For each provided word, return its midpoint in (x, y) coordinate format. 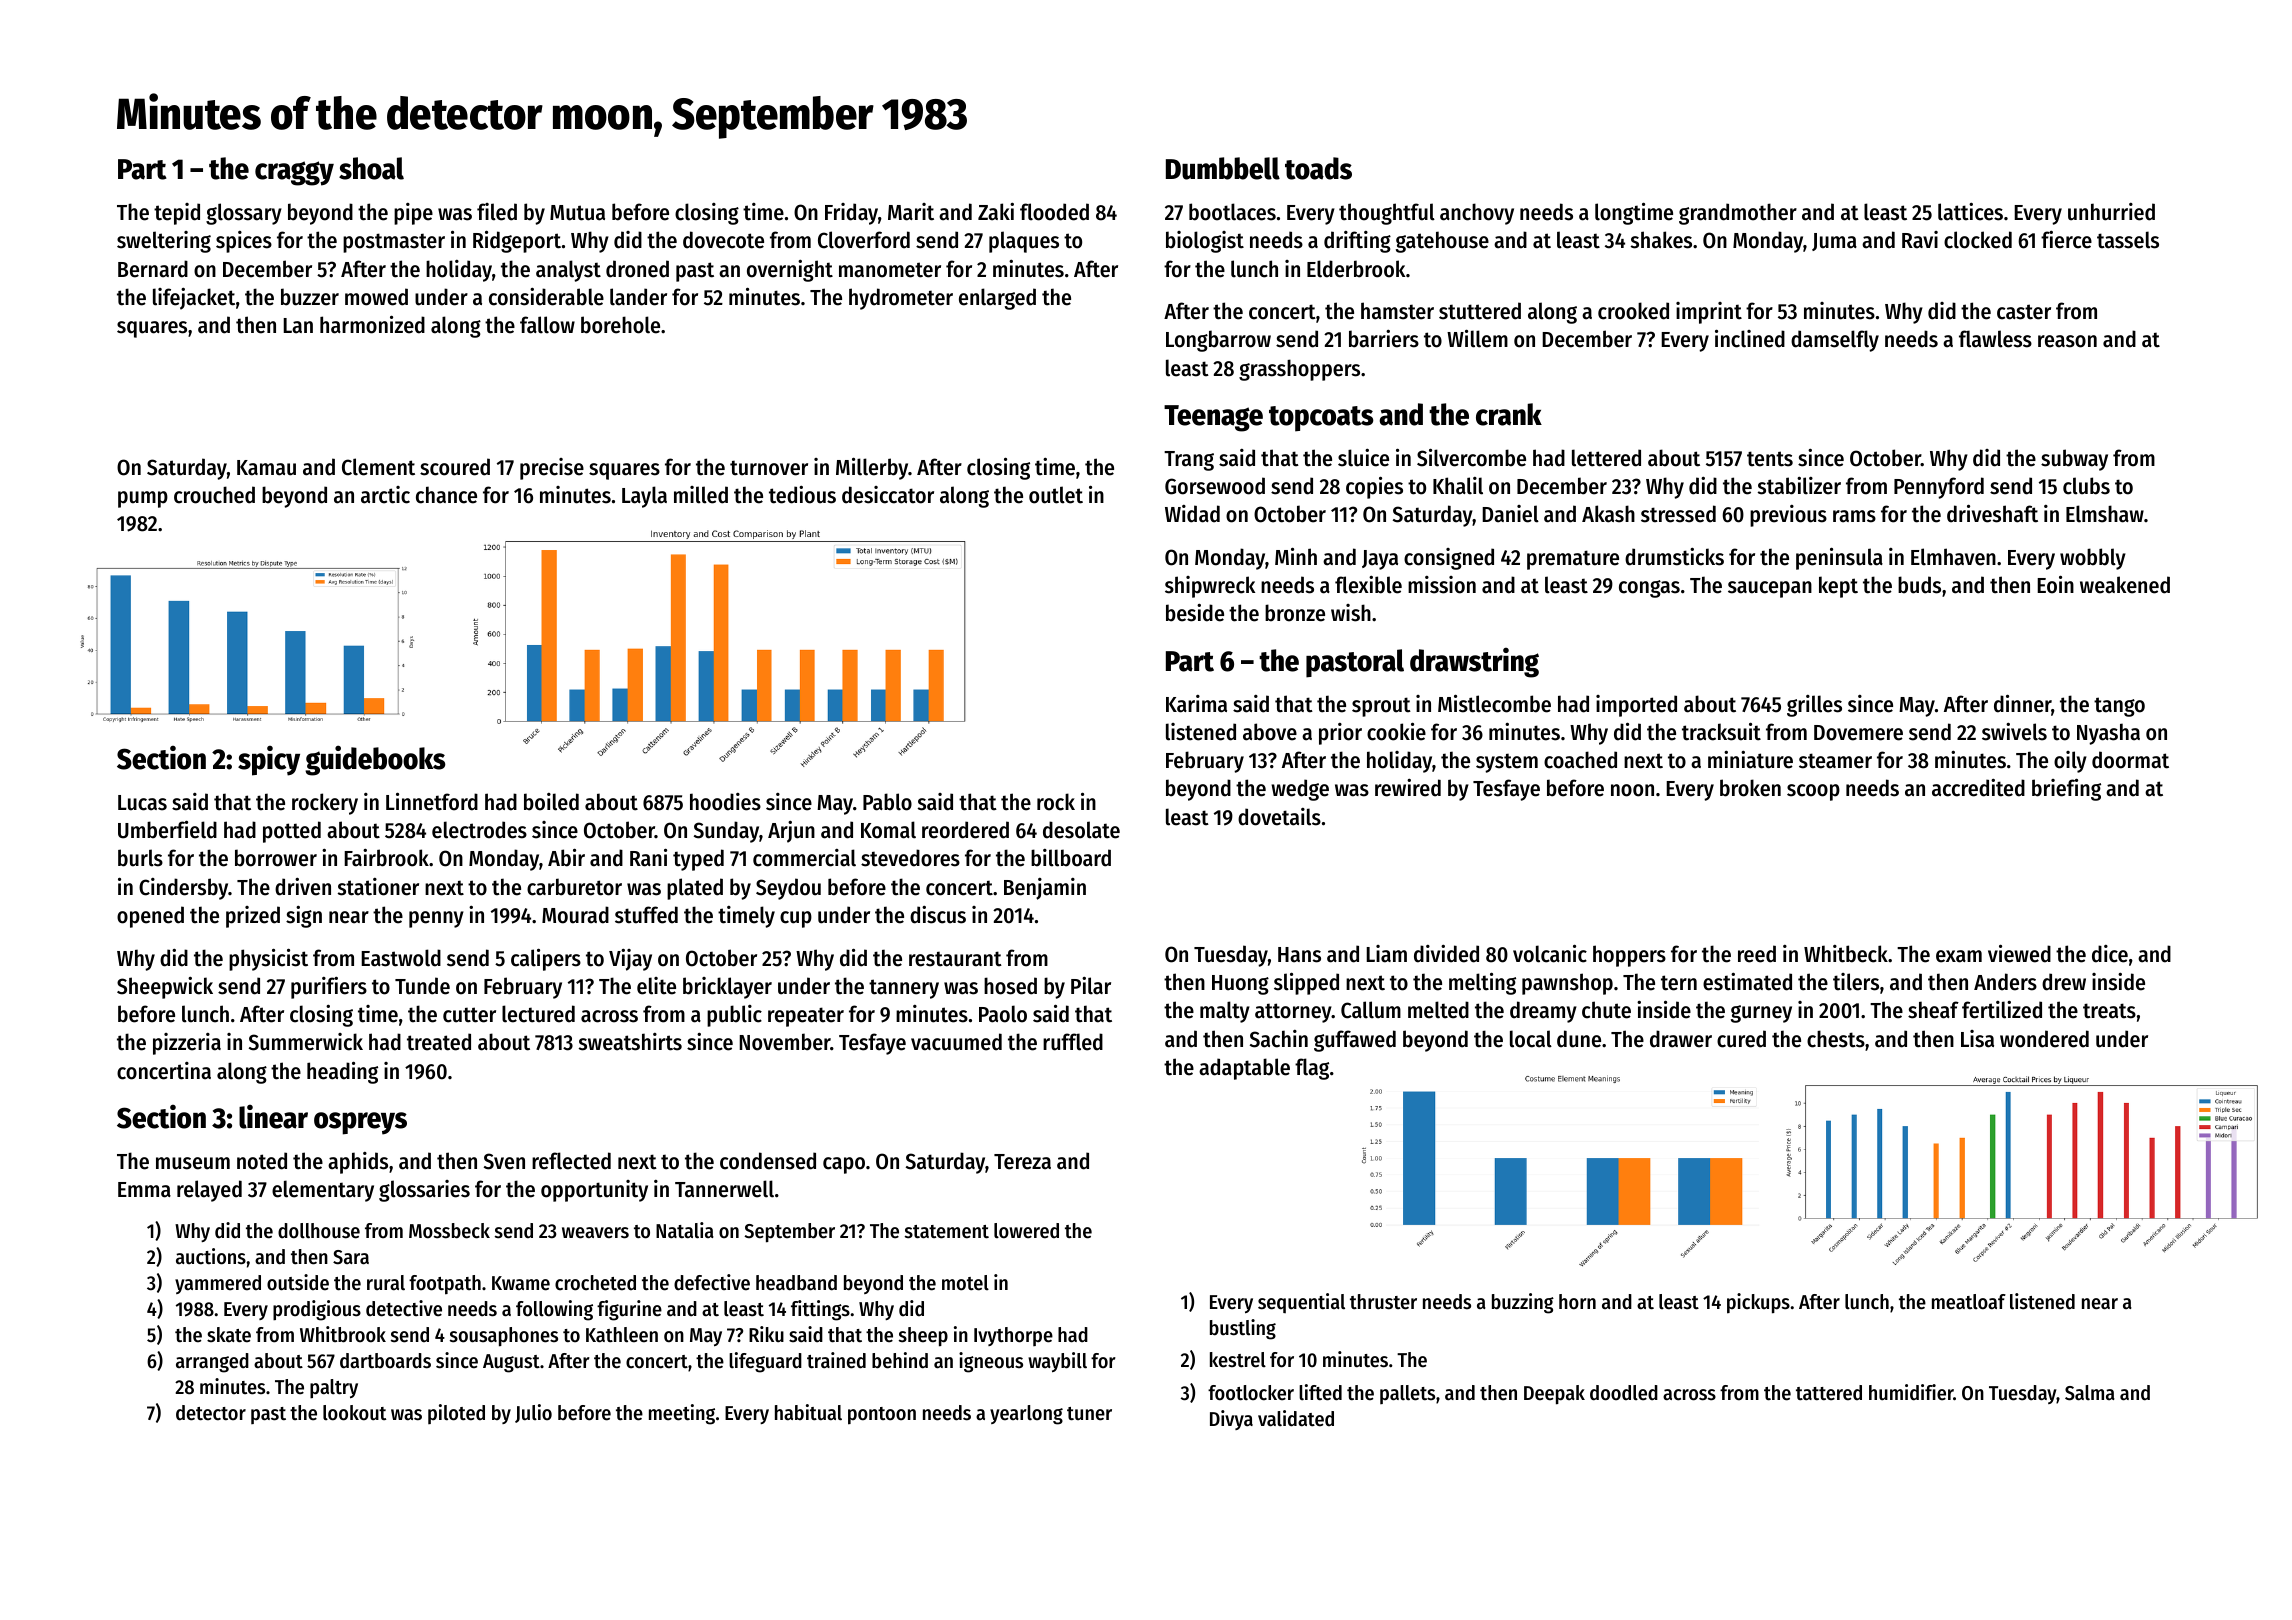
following (554, 1310)
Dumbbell (1223, 168)
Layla (644, 497)
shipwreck (1210, 587)
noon (1632, 790)
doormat (2130, 760)
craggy (294, 173)
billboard (1071, 858)
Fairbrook (386, 858)
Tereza (1022, 1162)
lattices (1970, 212)
